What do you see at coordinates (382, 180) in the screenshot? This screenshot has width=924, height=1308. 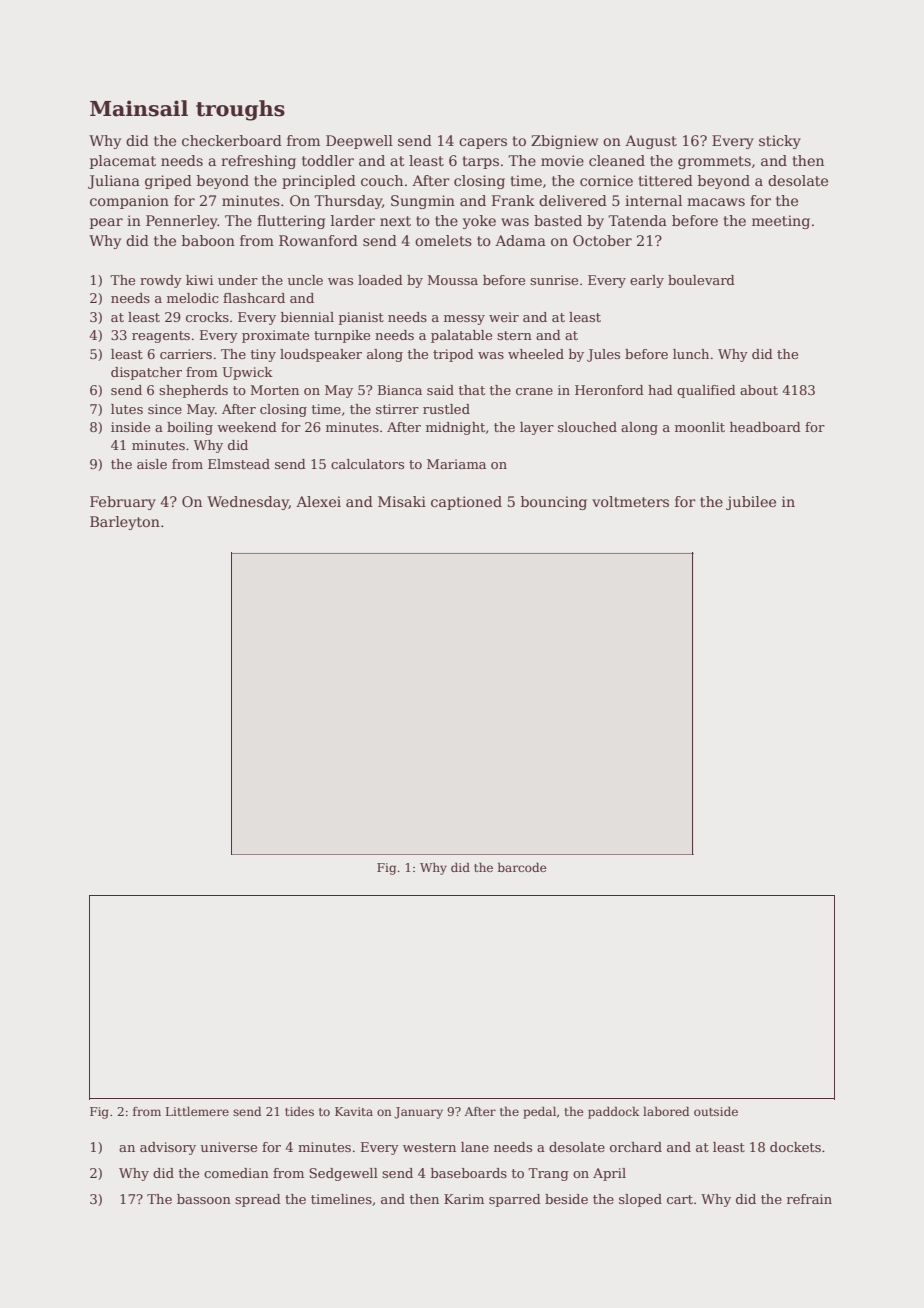 I see `couch` at bounding box center [382, 180].
